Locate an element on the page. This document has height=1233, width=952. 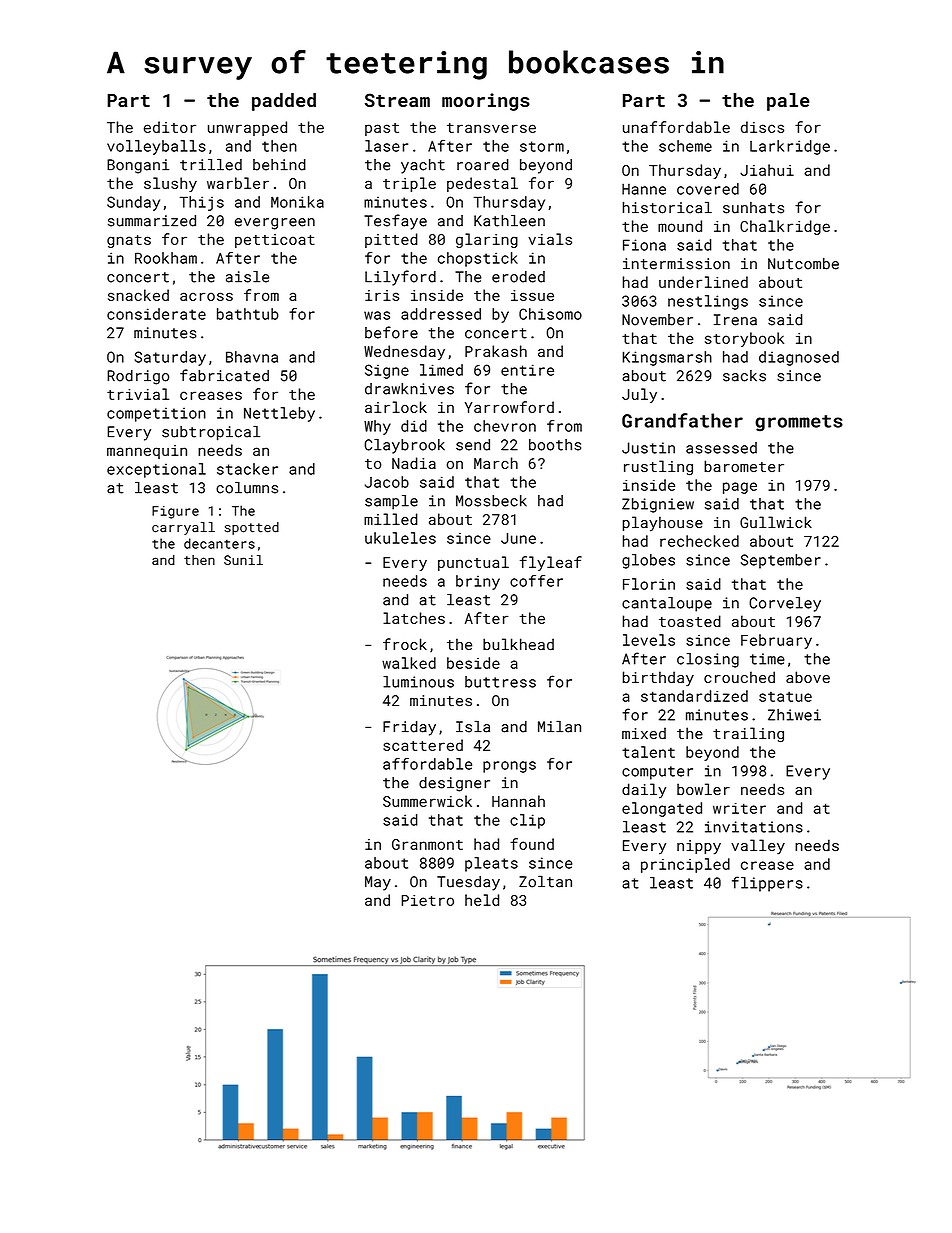
intermission is located at coordinates (676, 264).
